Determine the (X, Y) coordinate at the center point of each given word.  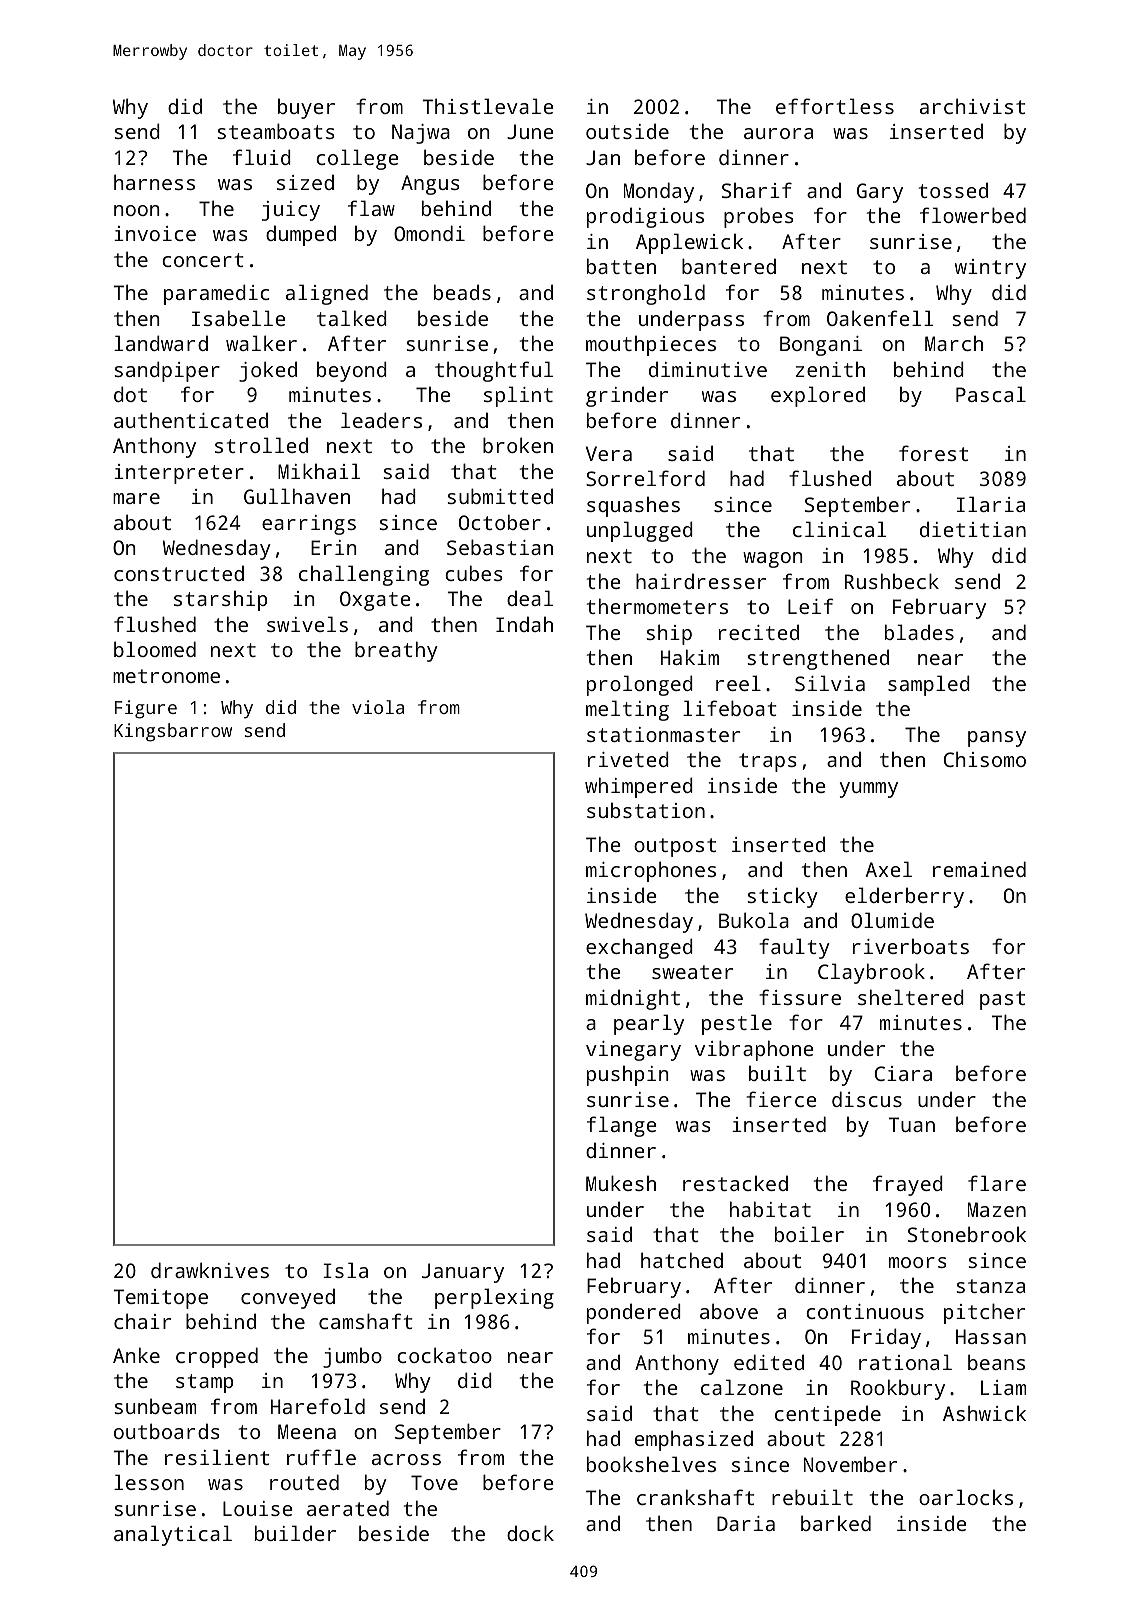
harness (154, 182)
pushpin (628, 1075)
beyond (352, 371)
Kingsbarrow (173, 732)
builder (295, 1533)
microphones (651, 871)
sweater (692, 972)
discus (867, 1099)
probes (759, 217)
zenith (830, 369)
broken (518, 445)
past (1002, 1000)
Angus (430, 185)
